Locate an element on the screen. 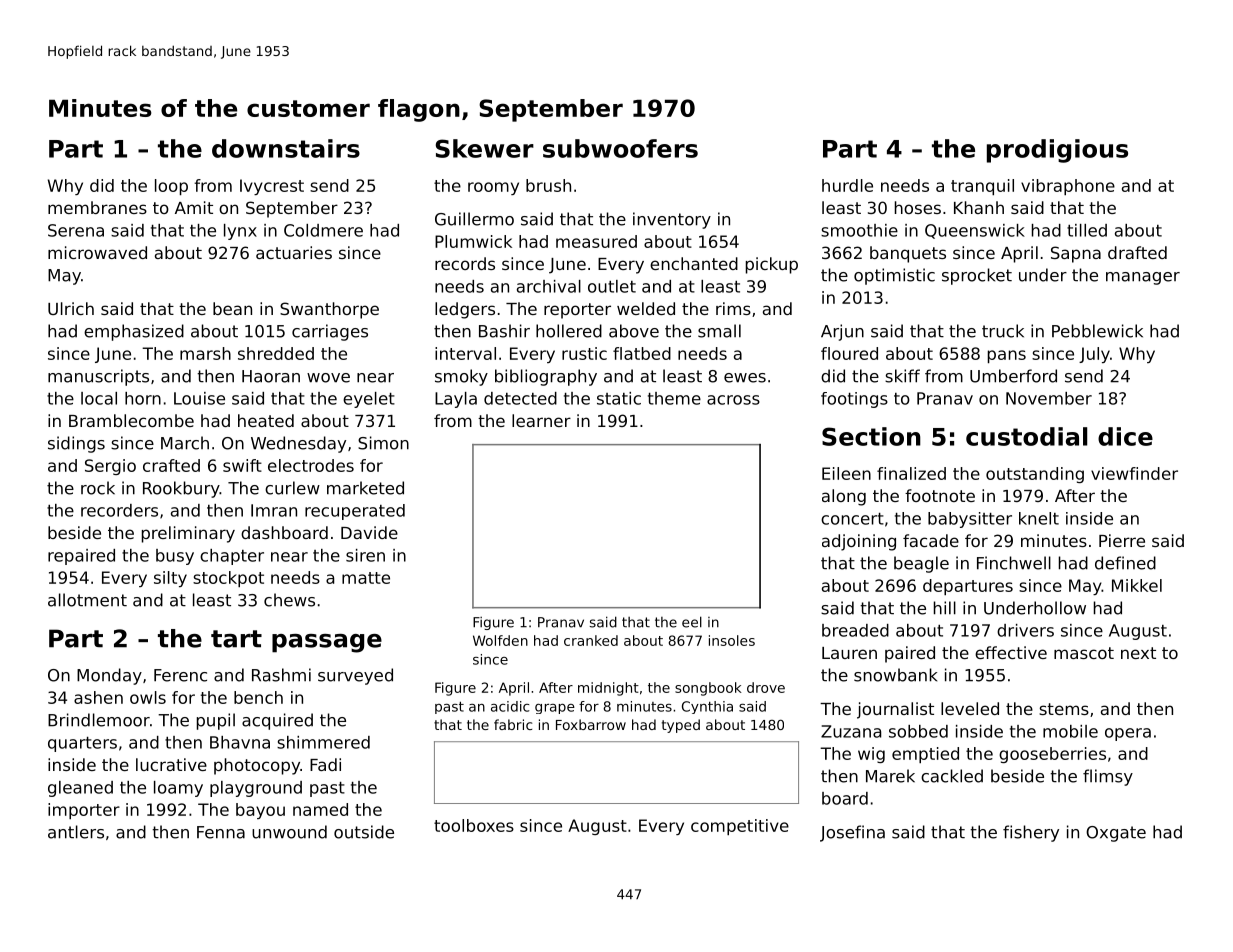 Image resolution: width=1233 pixels, height=952 pixels. outside is located at coordinates (364, 832).
